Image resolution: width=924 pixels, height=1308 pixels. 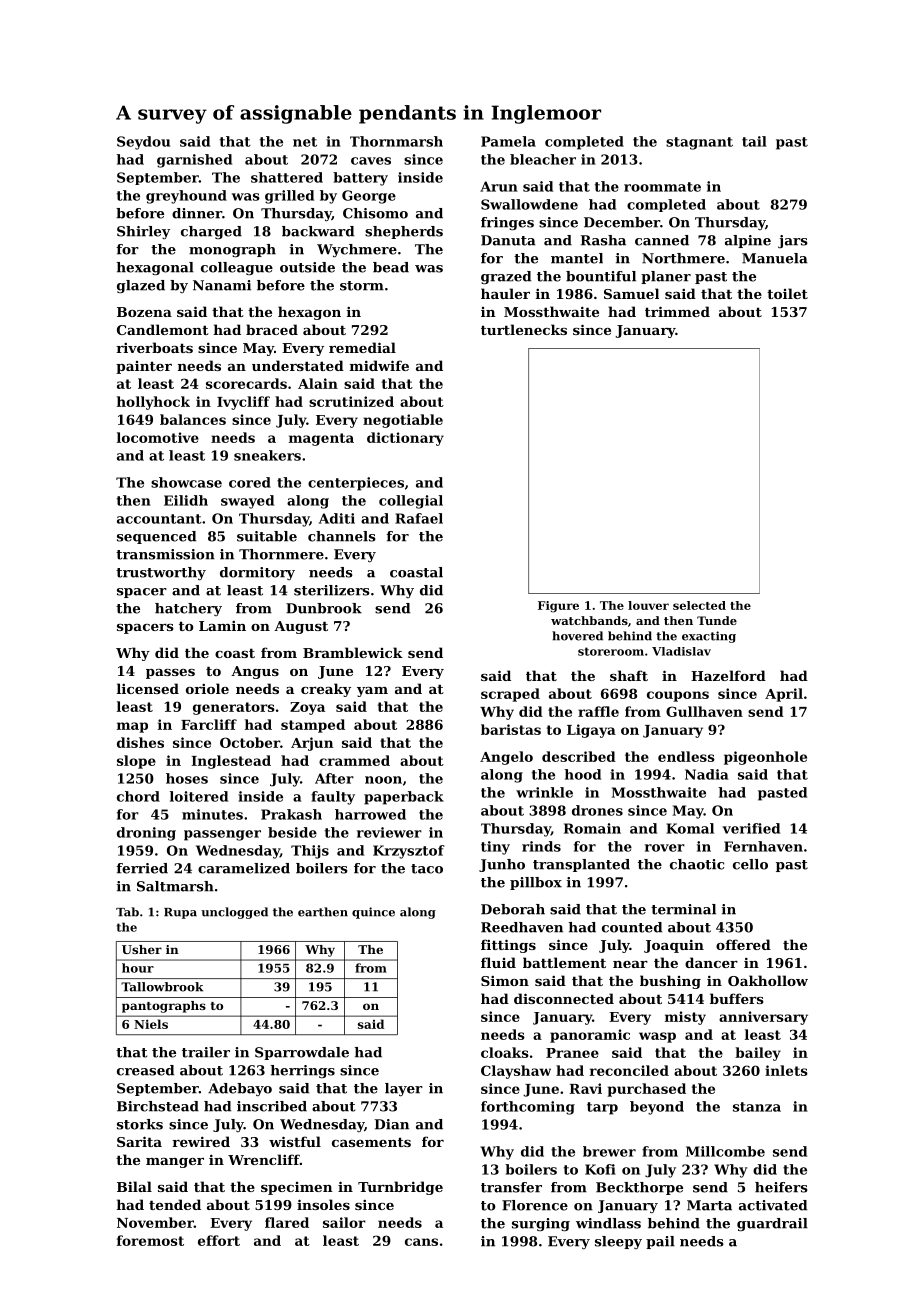 I want to click on unclogged, so click(x=234, y=913).
